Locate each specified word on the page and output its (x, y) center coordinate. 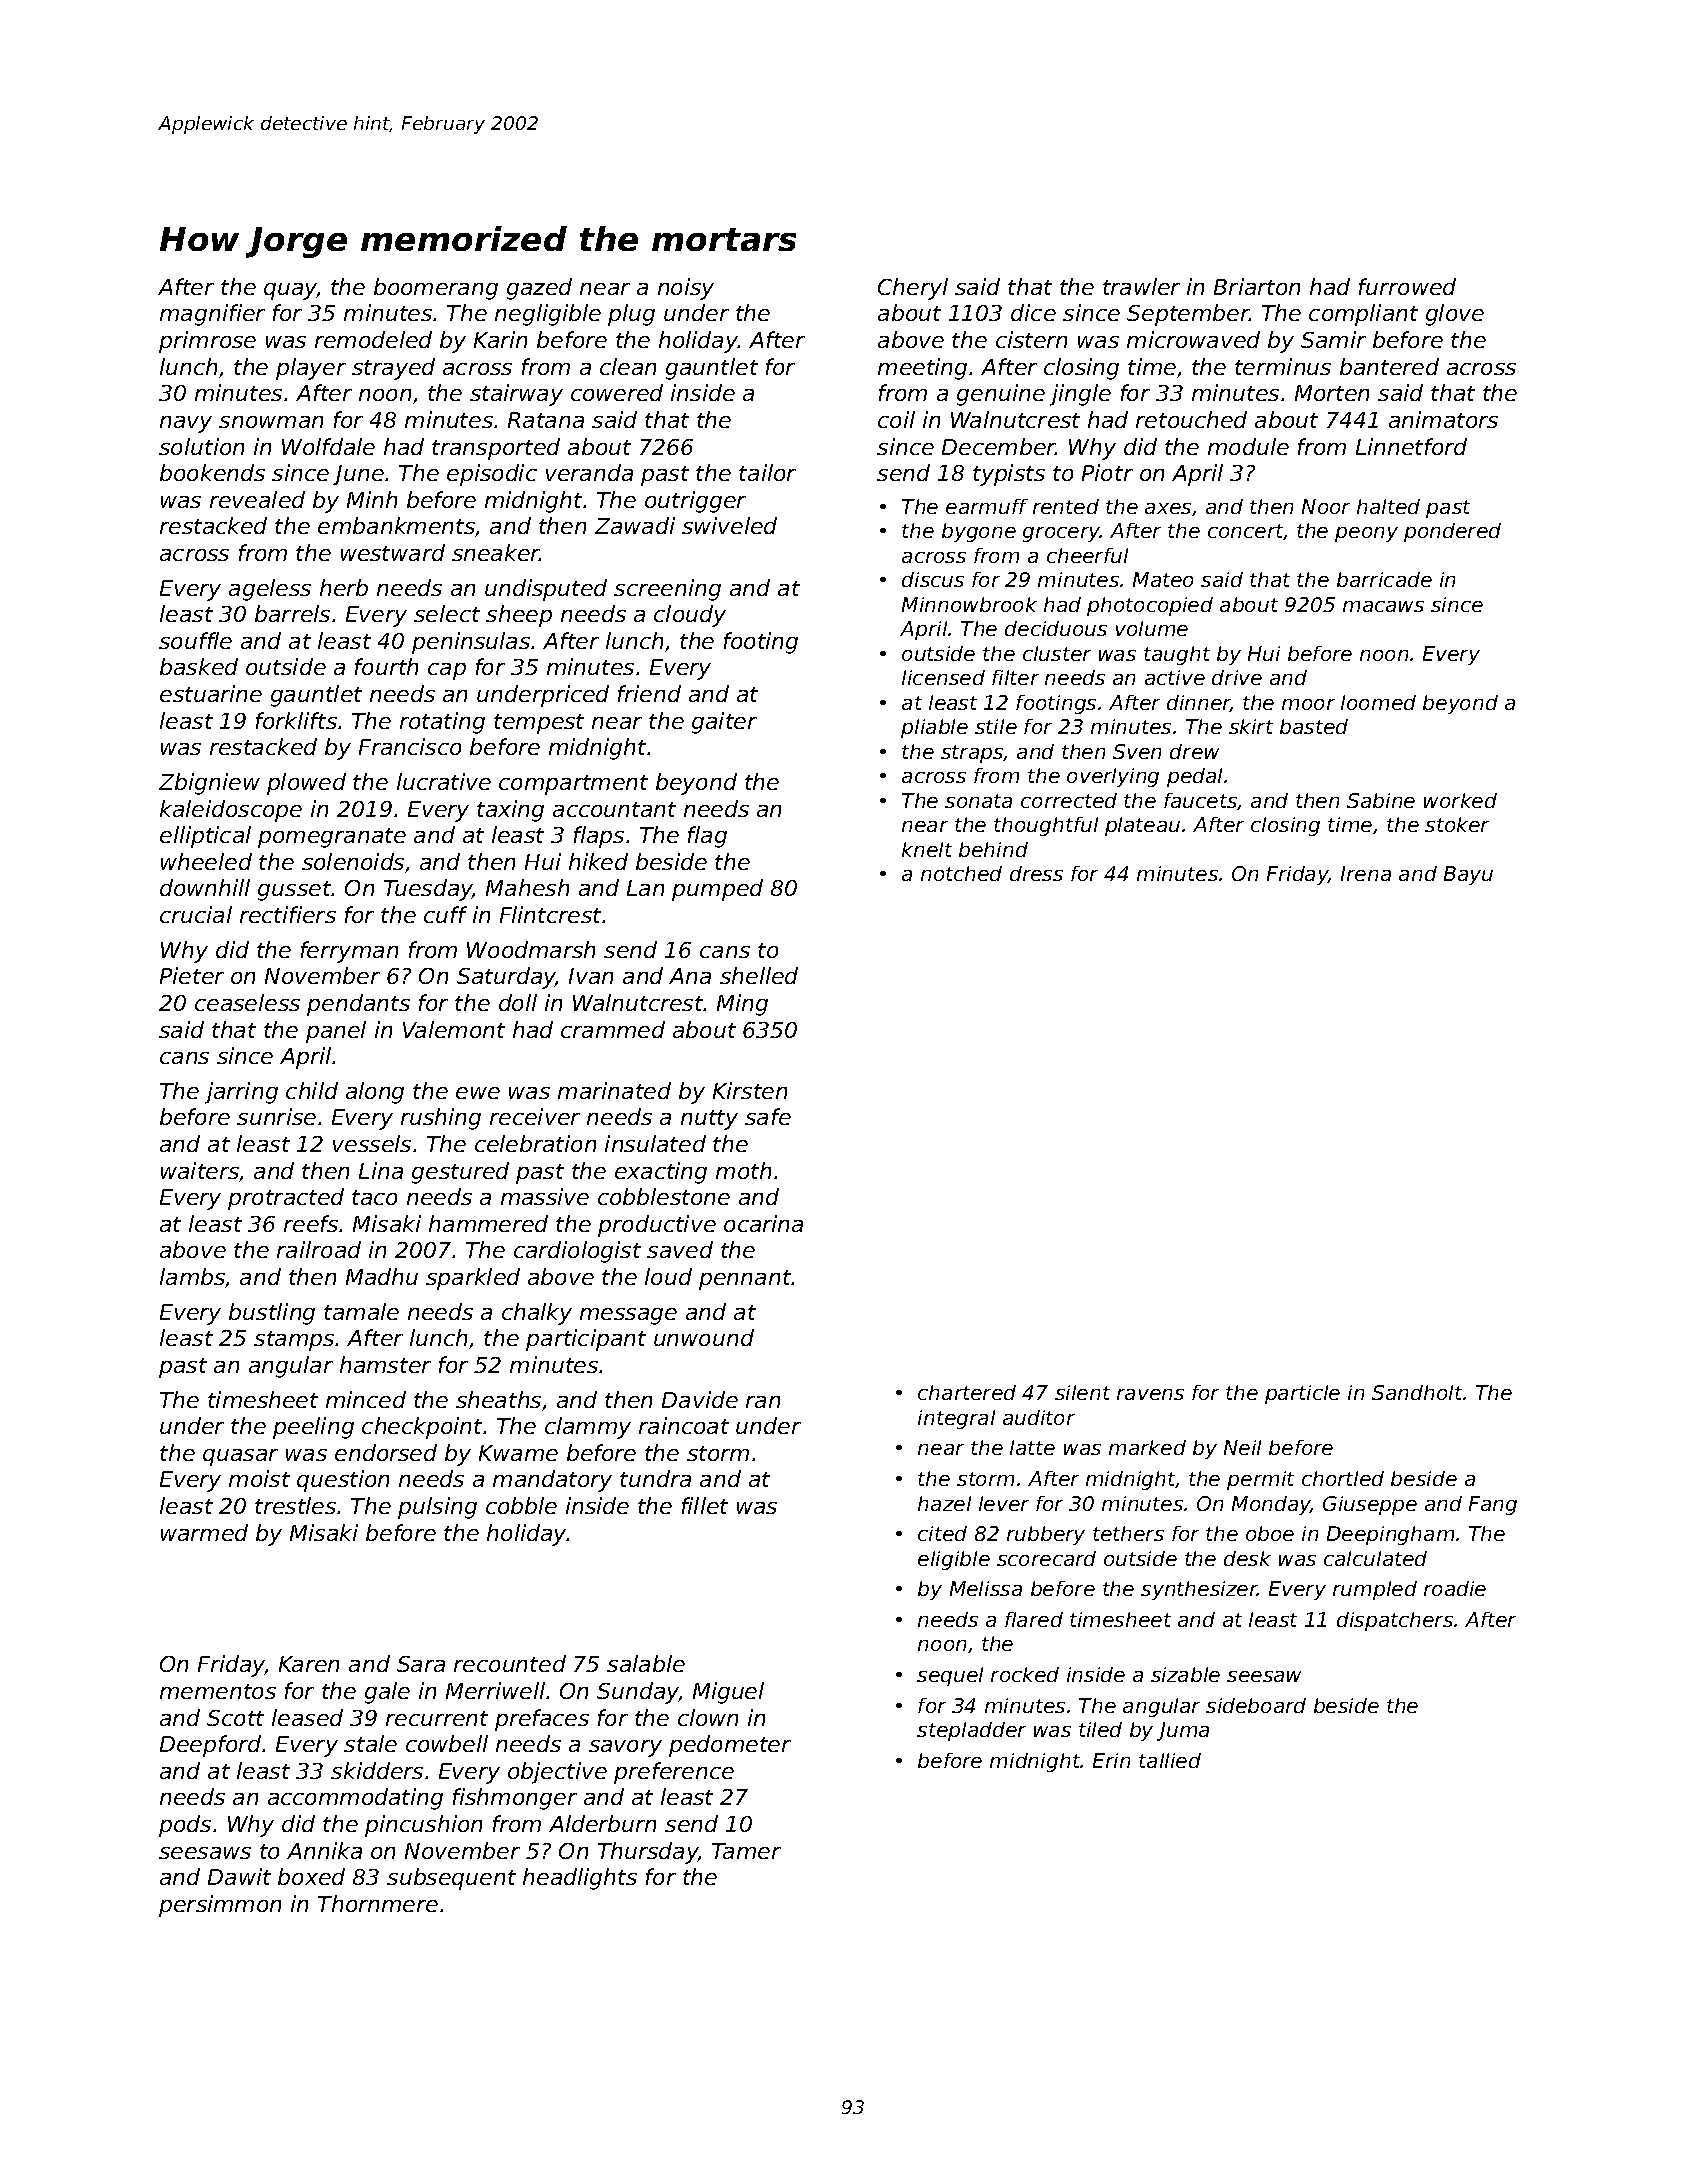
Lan (645, 888)
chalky (537, 1314)
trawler (1141, 286)
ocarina (763, 1223)
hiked (598, 861)
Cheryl (913, 289)
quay (290, 291)
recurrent (437, 1718)
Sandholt (1417, 1392)
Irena (1366, 873)
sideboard (1256, 1705)
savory (625, 1748)
